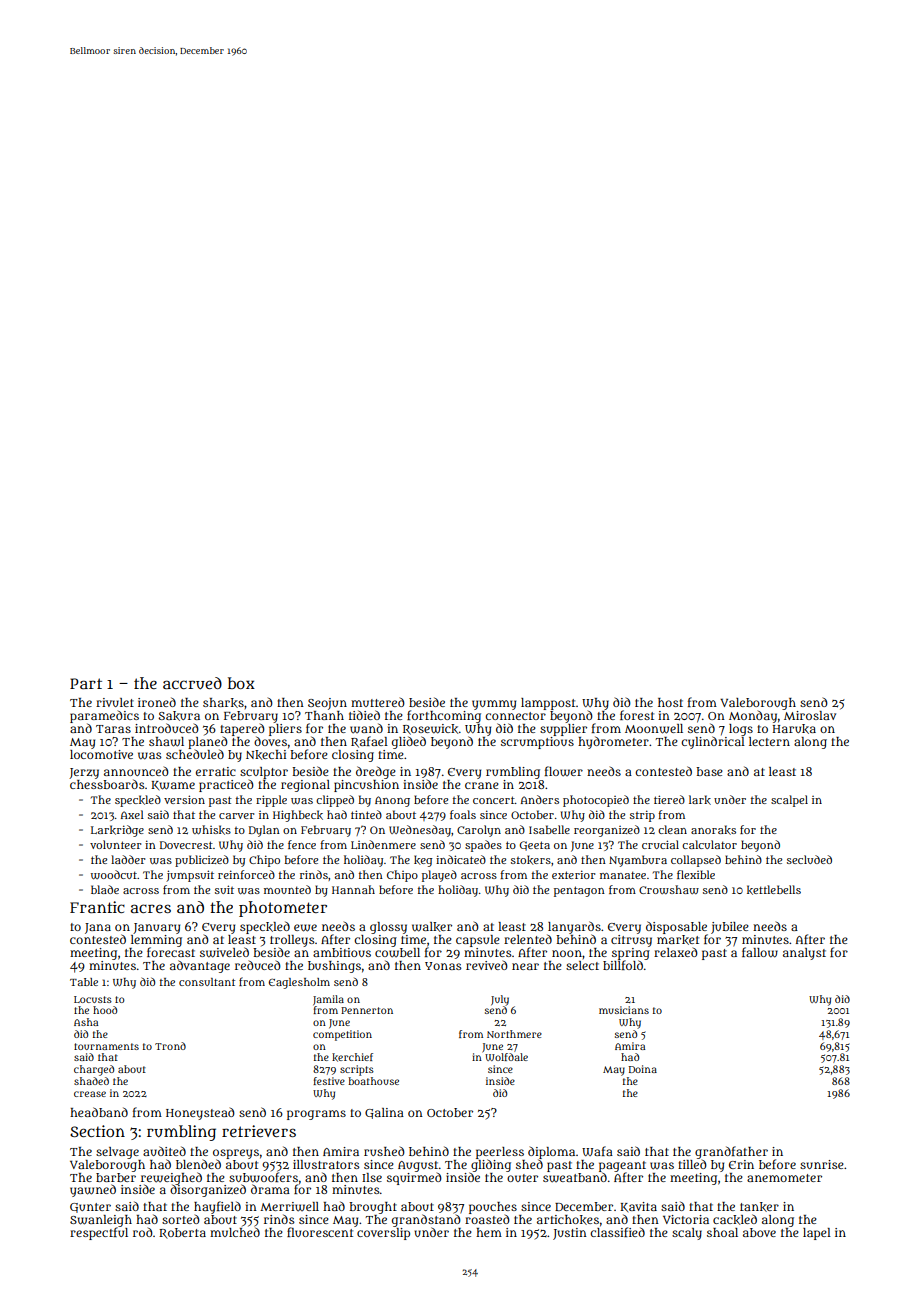 The image size is (924, 1308). I want to click on scalpel, so click(789, 801).
